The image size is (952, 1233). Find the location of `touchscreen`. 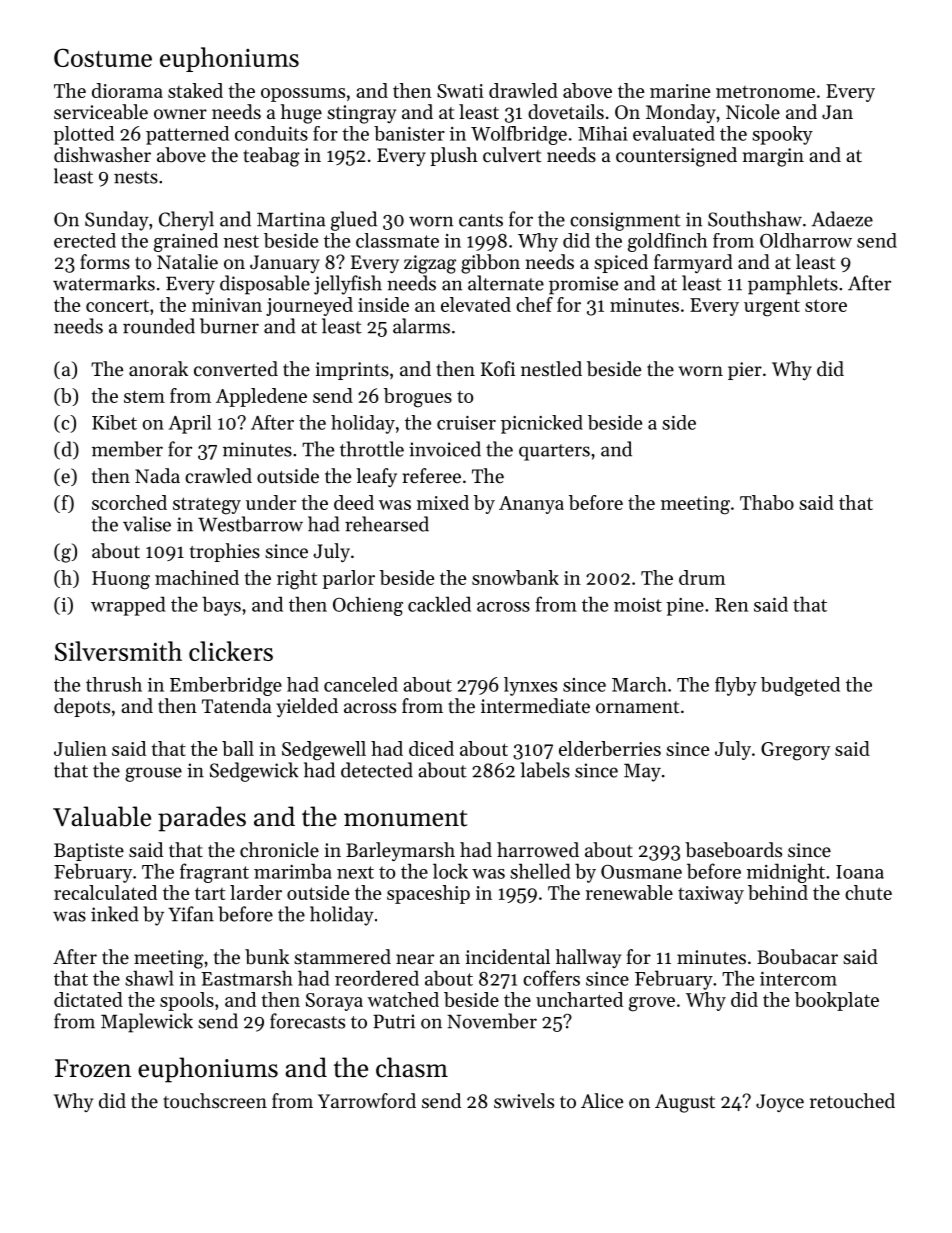

touchscreen is located at coordinates (215, 1101).
